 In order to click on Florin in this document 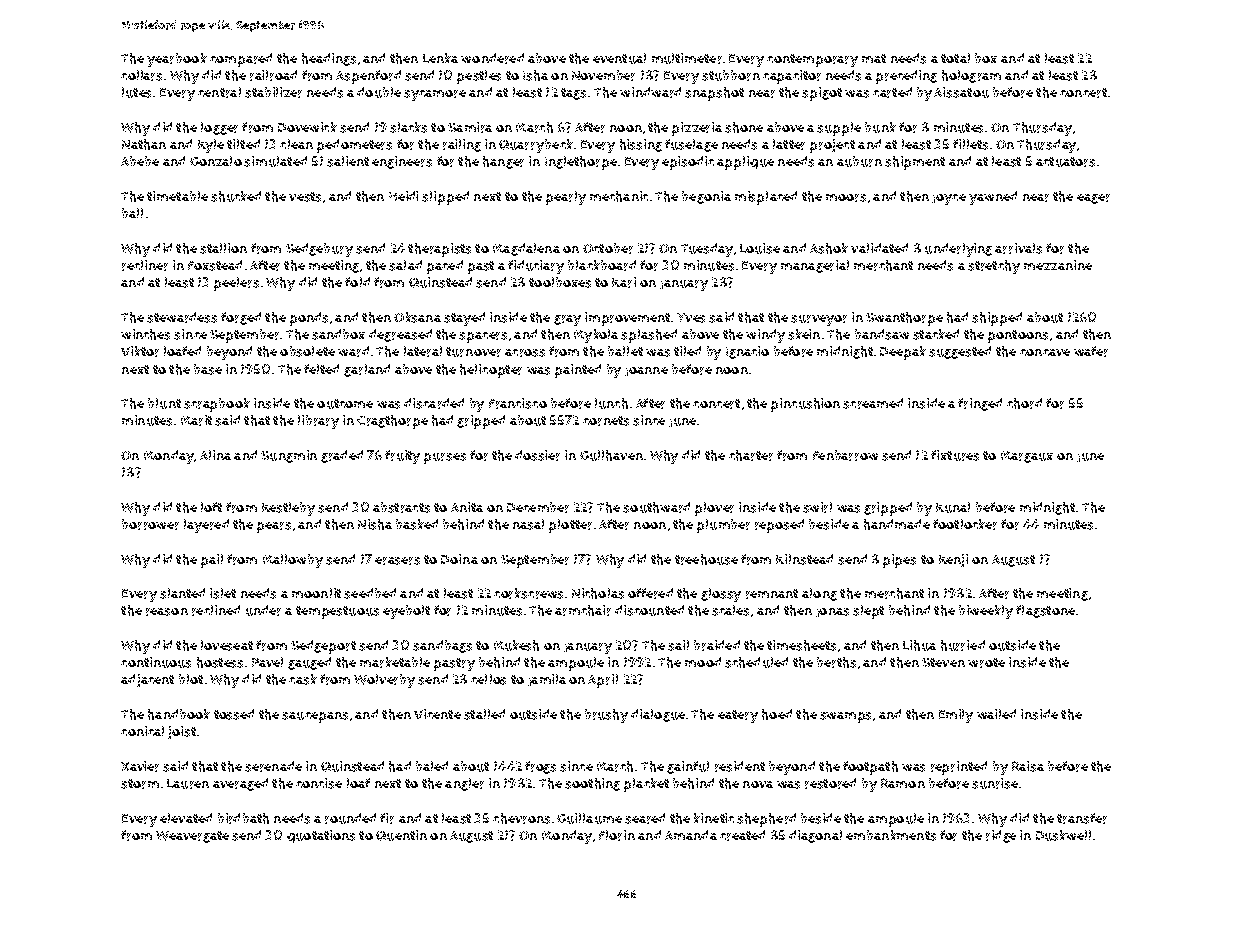, I will do `click(617, 835)`.
